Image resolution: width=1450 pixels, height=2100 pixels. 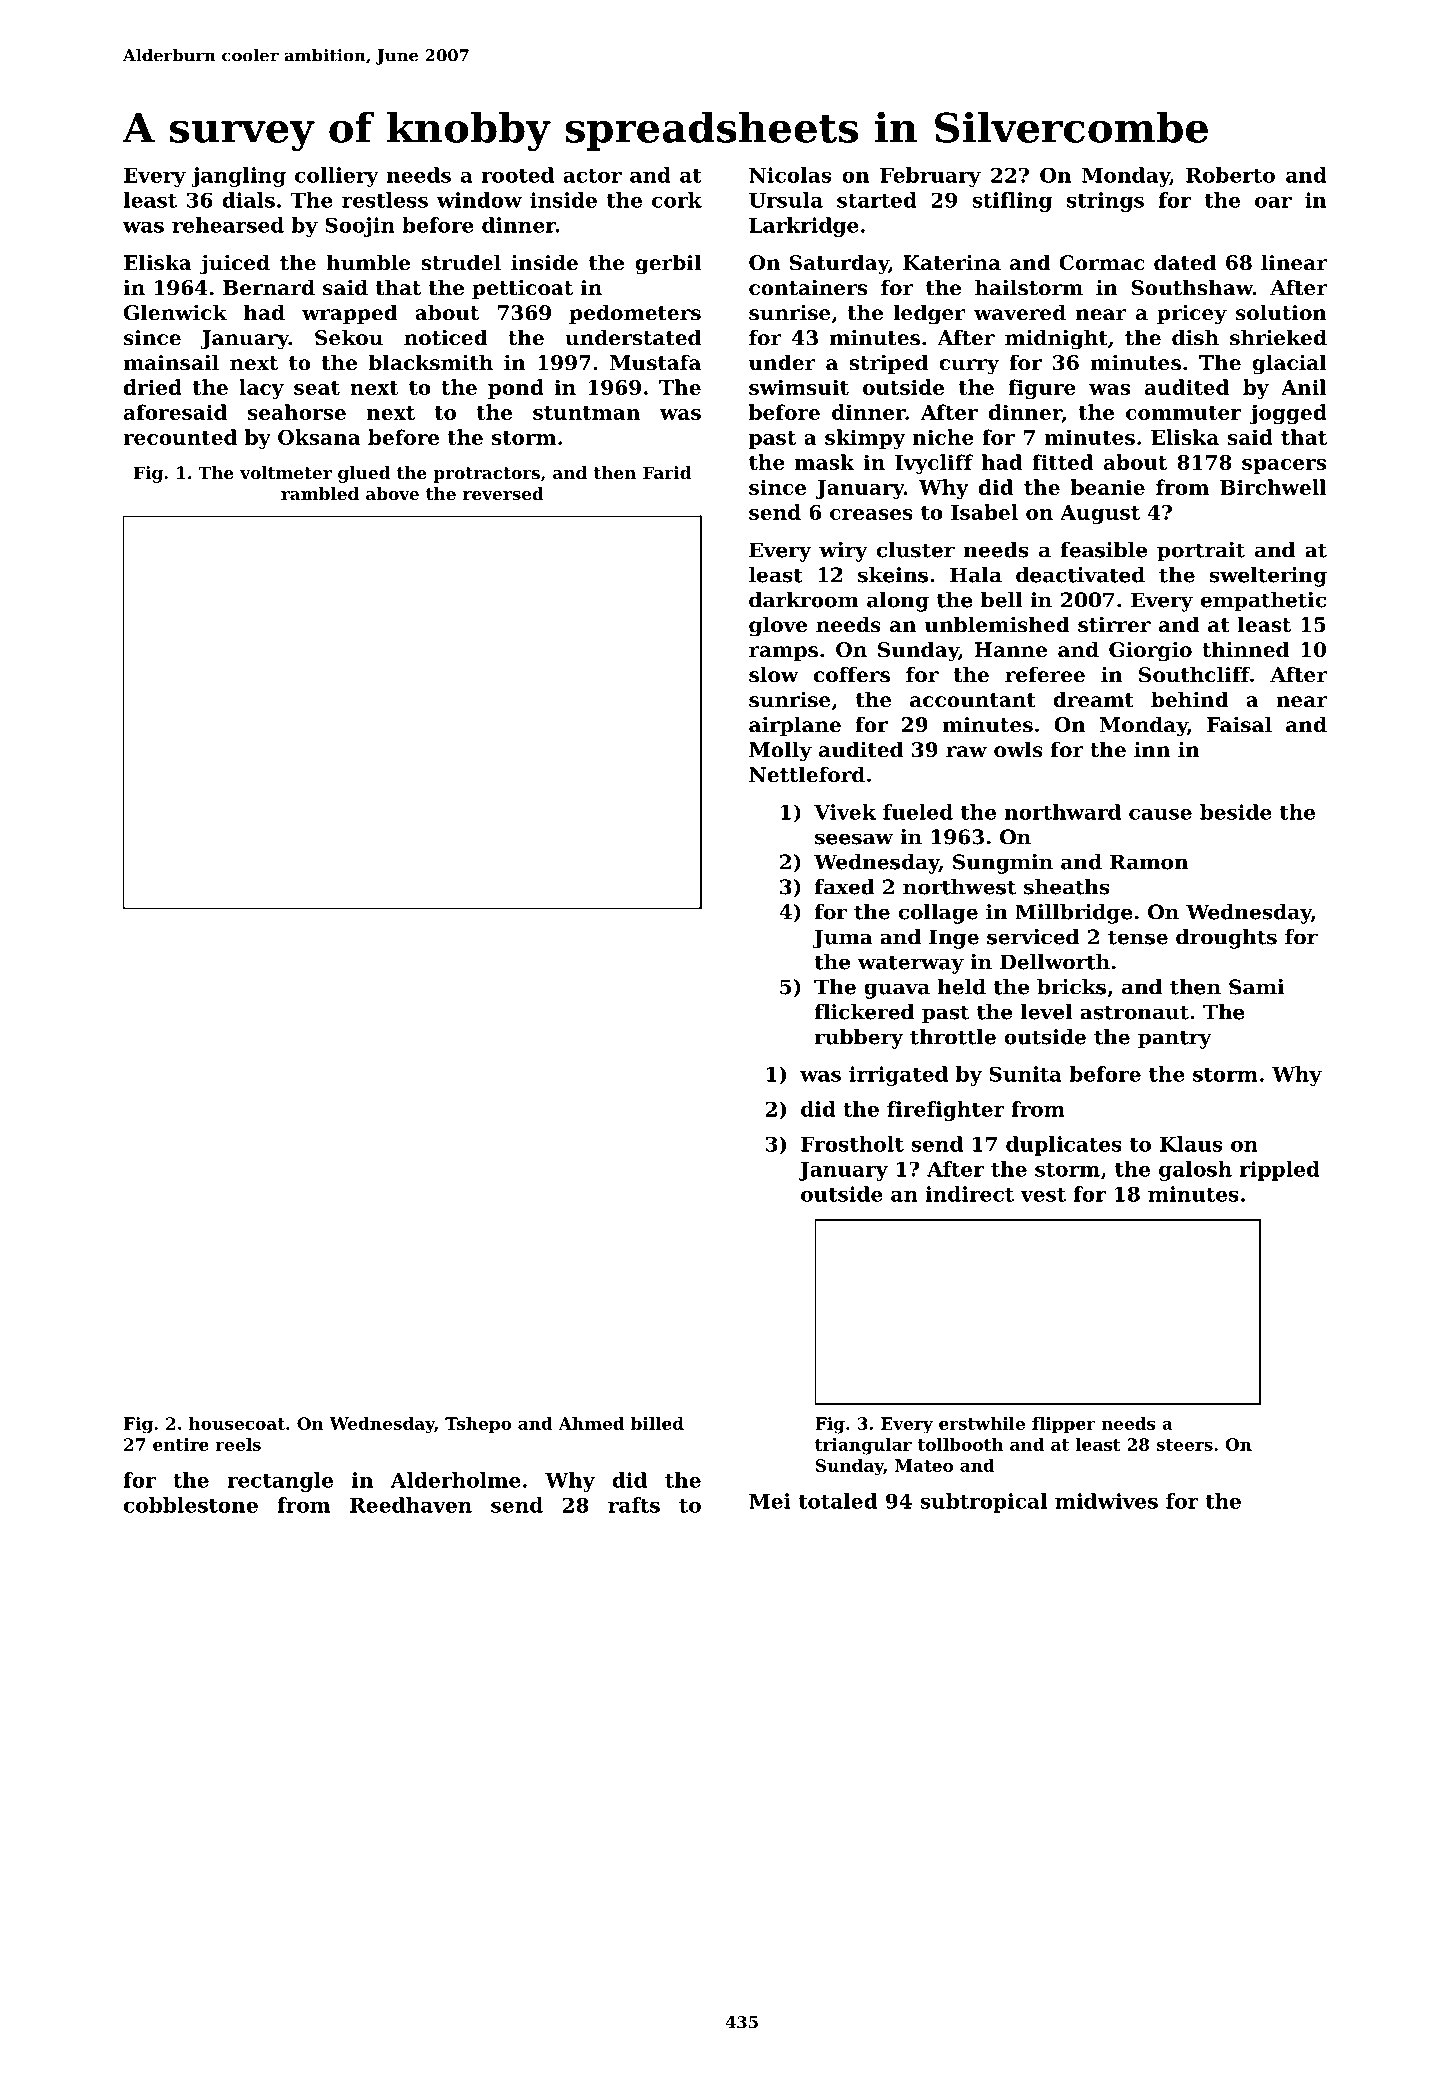 I want to click on entire, so click(x=181, y=1444).
